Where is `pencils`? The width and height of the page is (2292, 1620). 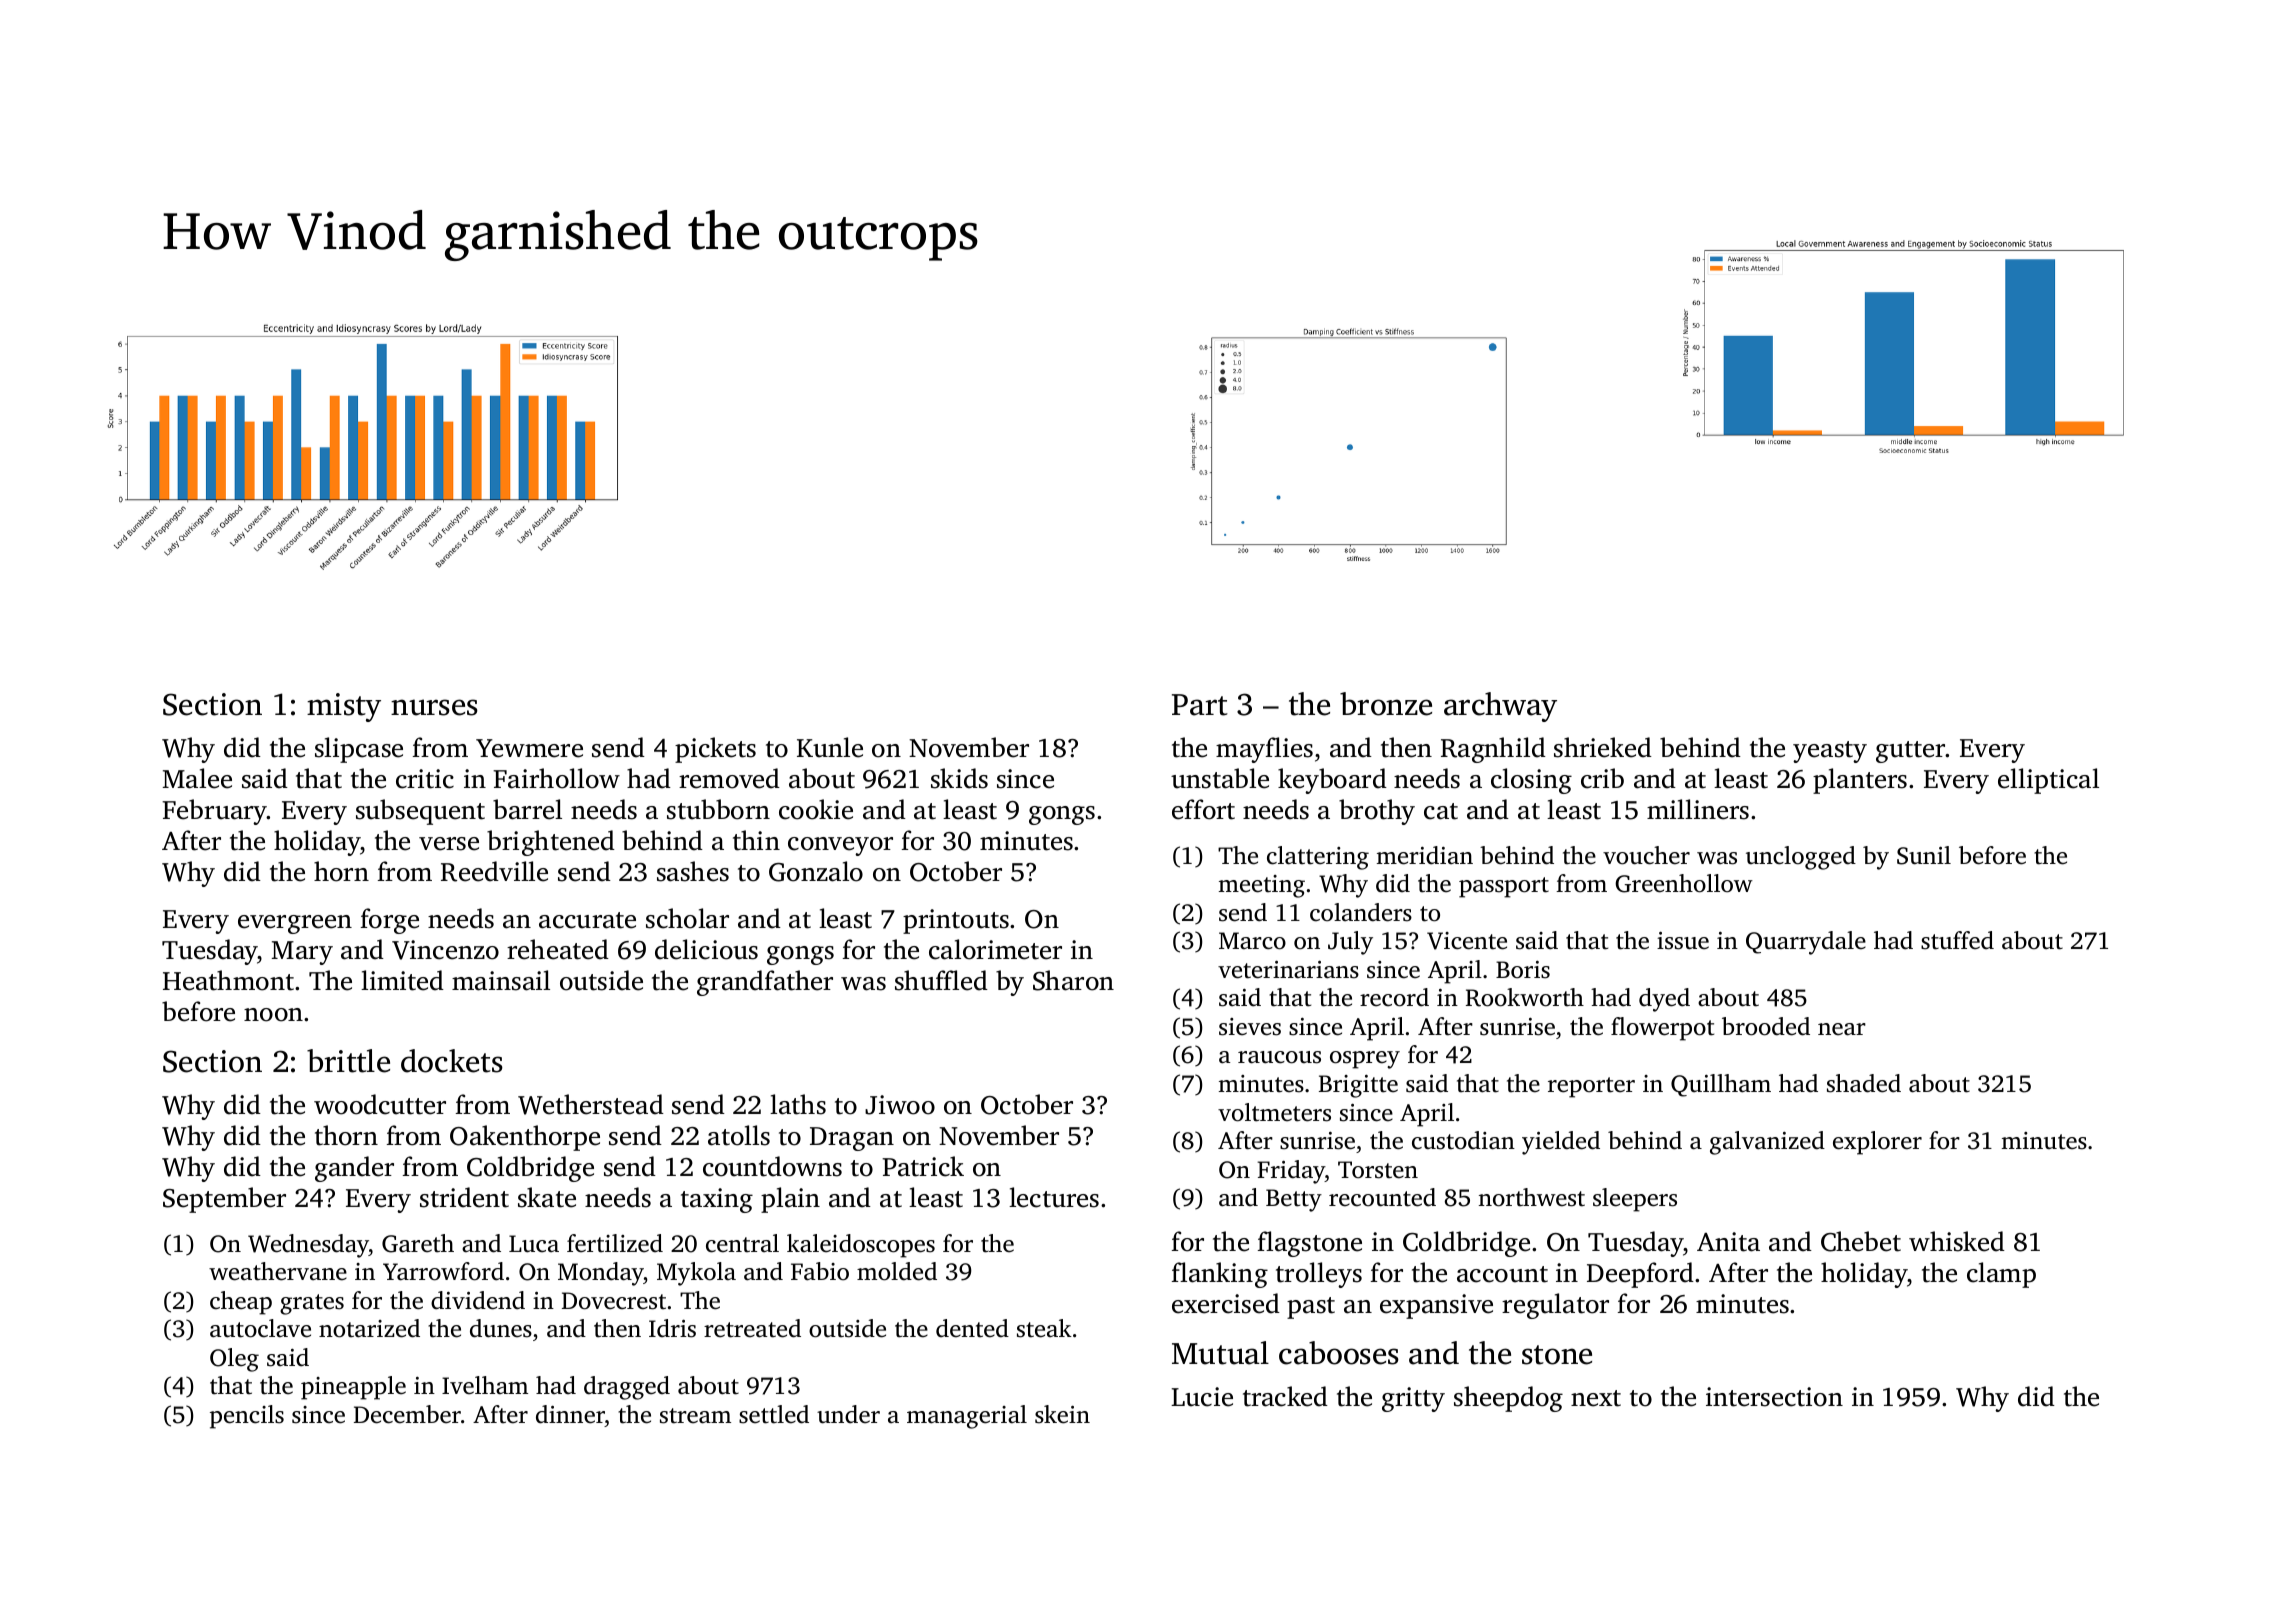 pencils is located at coordinates (247, 1417).
